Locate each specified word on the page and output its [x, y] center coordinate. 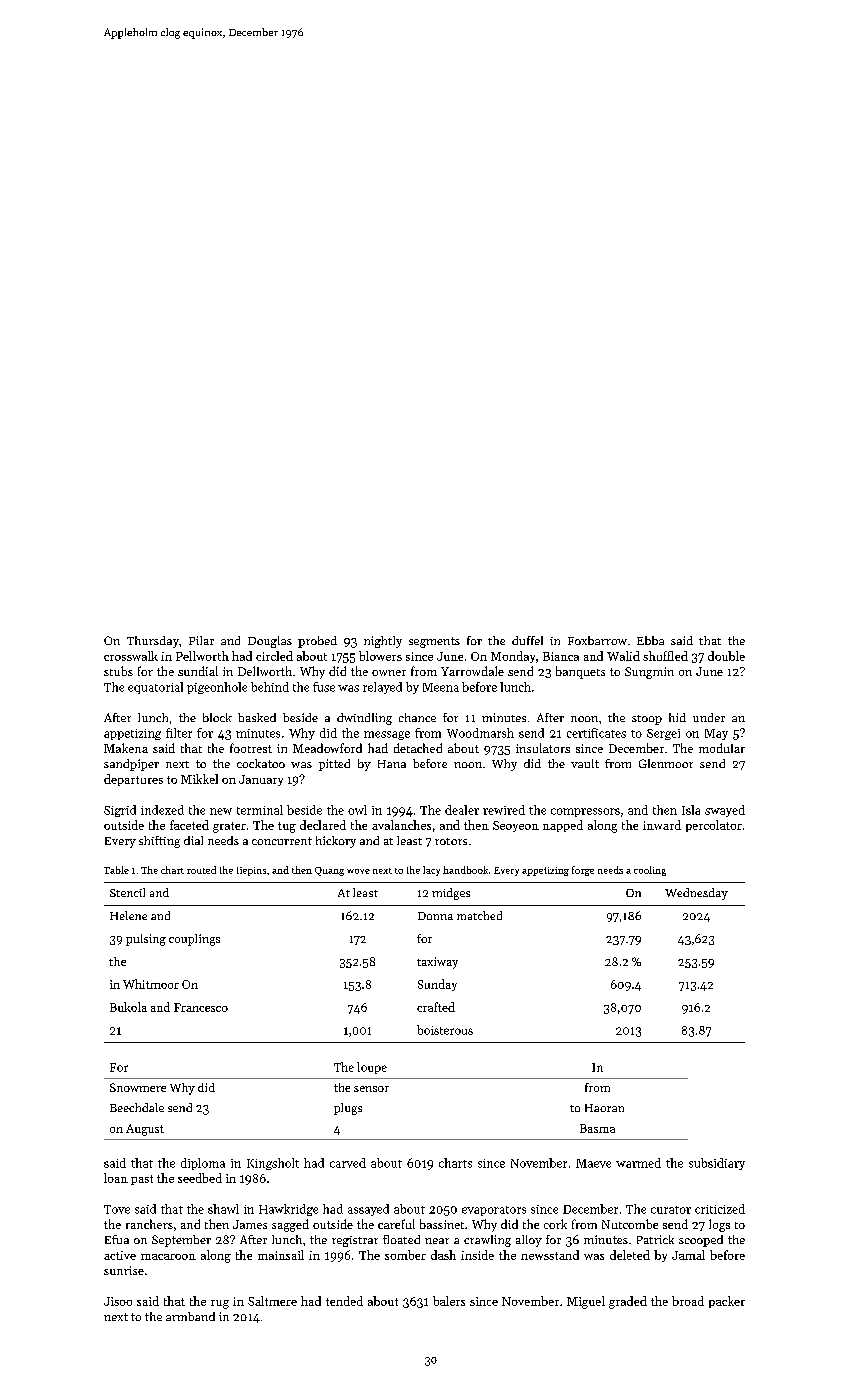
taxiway [437, 963]
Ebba [650, 640]
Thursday [153, 642]
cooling [650, 871]
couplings [194, 940]
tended [344, 1301]
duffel [527, 640]
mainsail [281, 1255]
